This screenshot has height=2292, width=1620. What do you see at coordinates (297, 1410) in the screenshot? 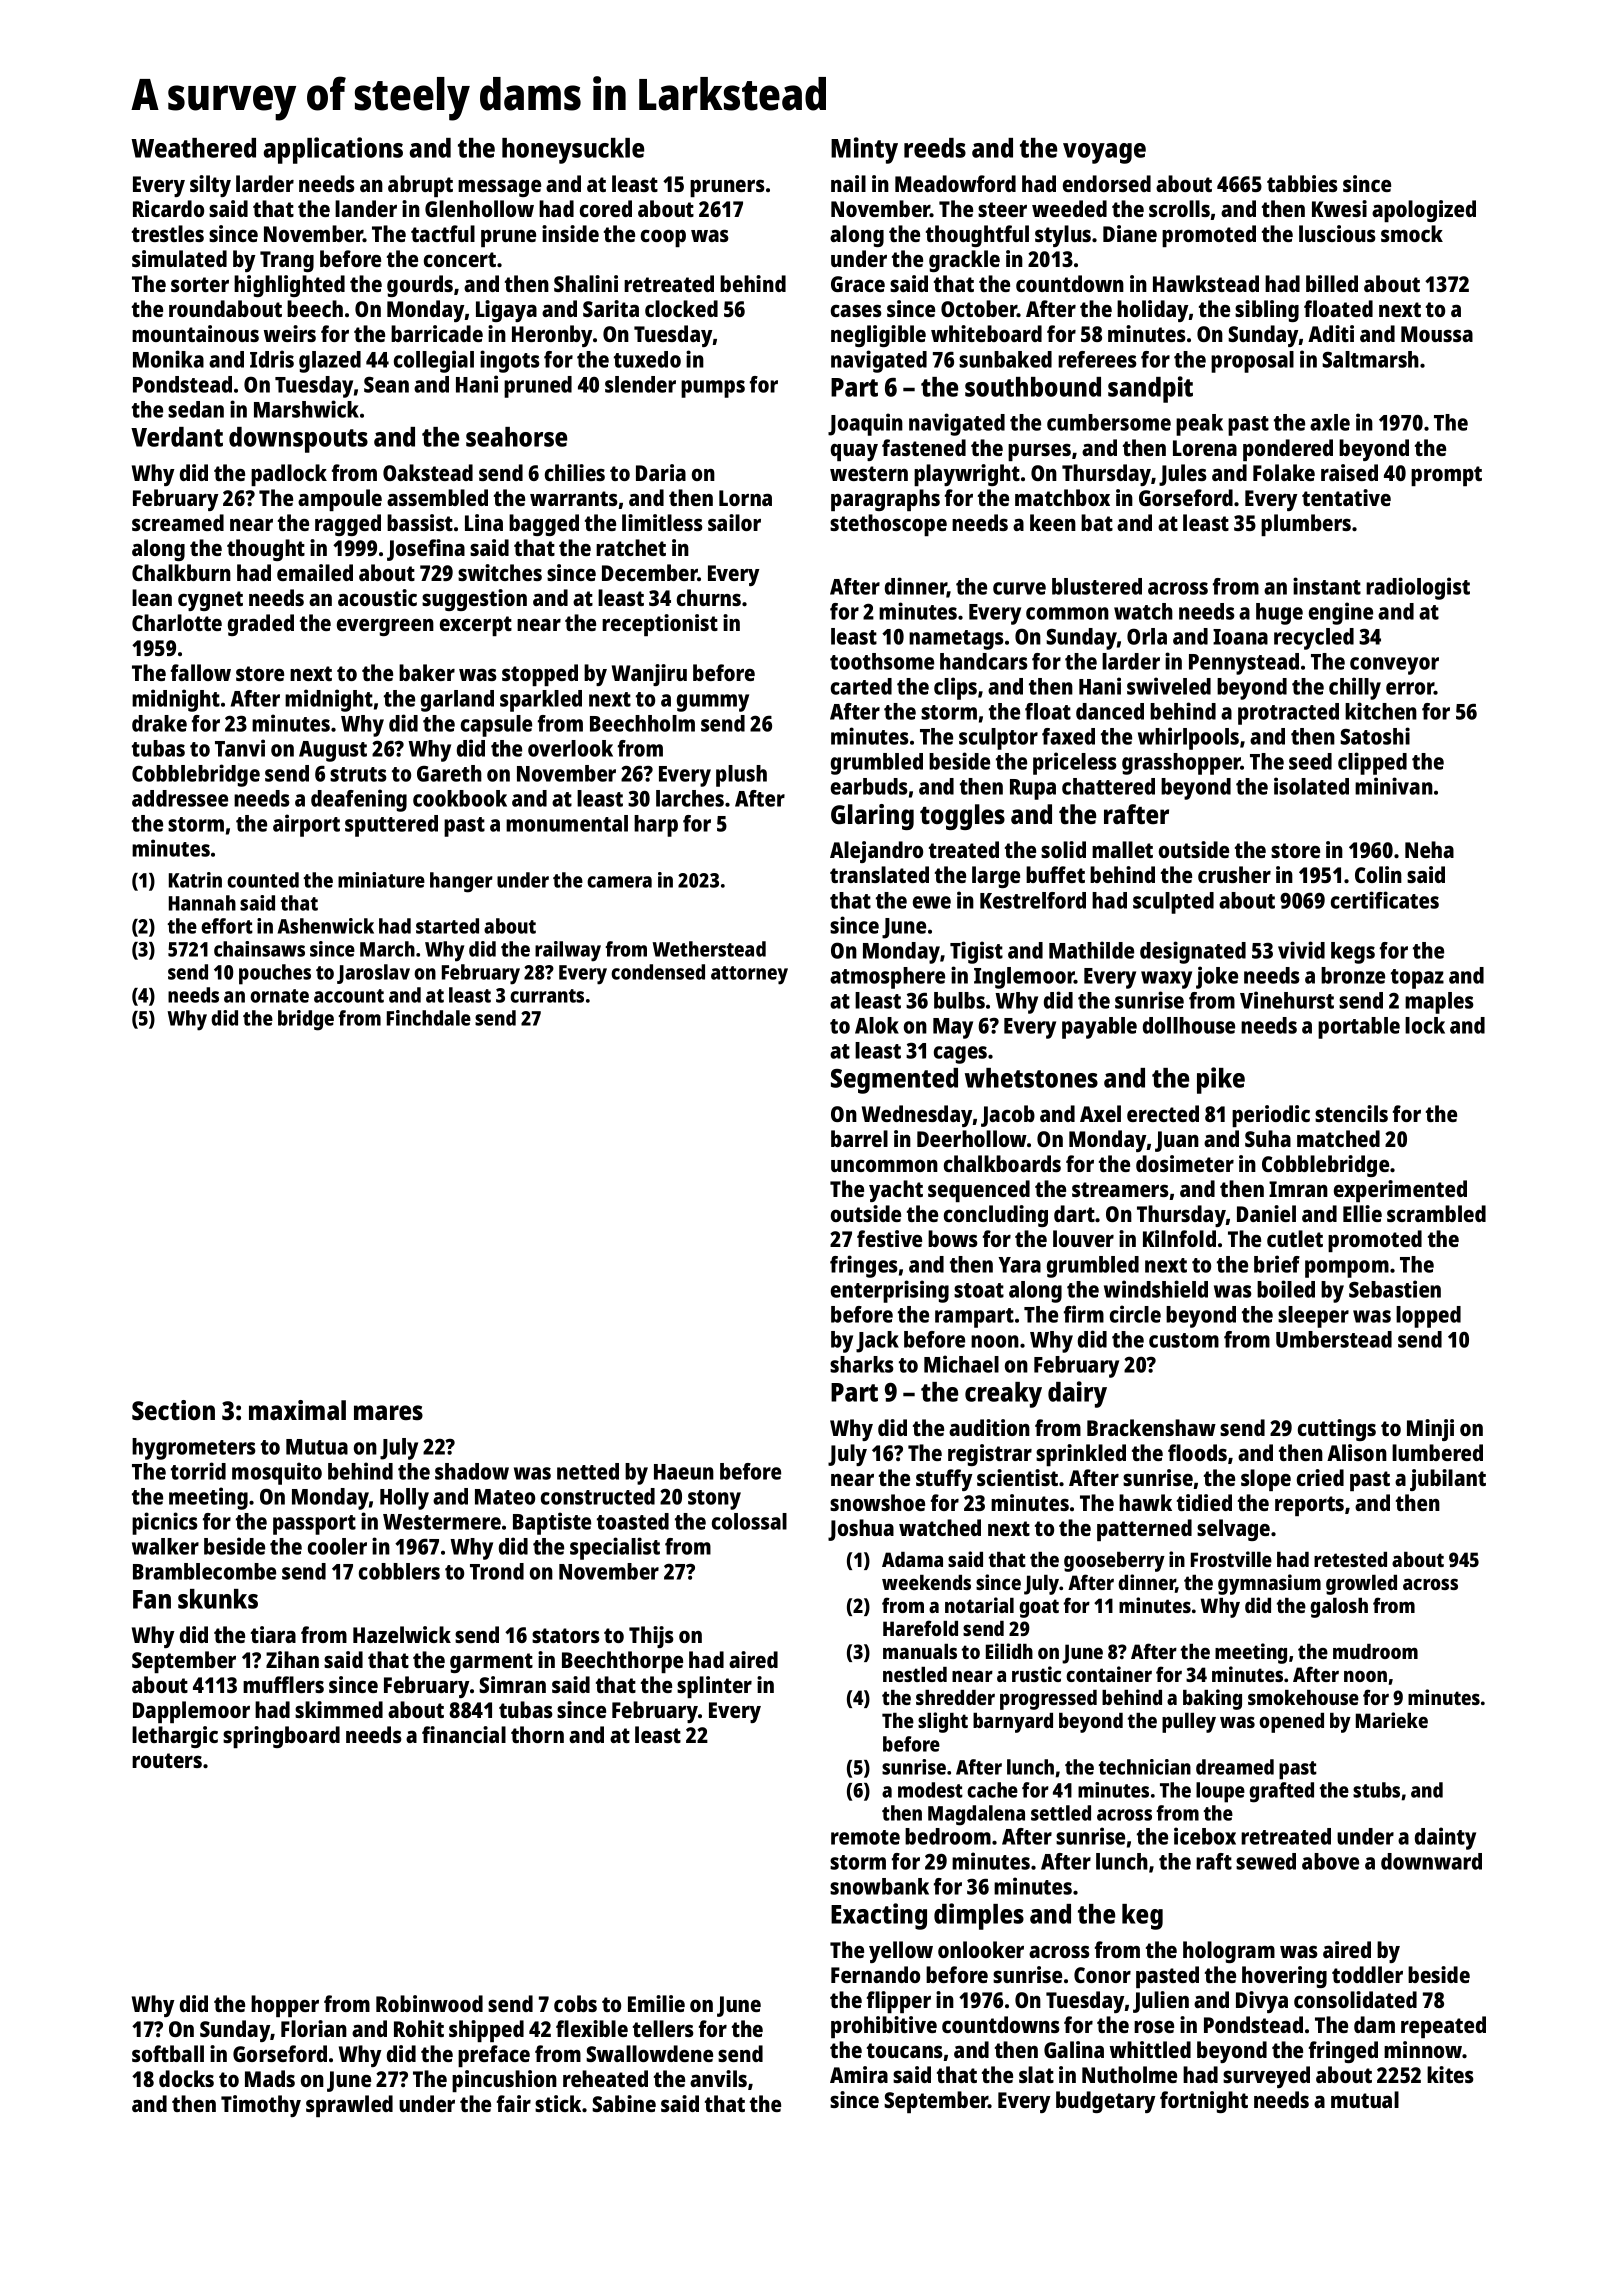
I see `maximal` at bounding box center [297, 1410].
